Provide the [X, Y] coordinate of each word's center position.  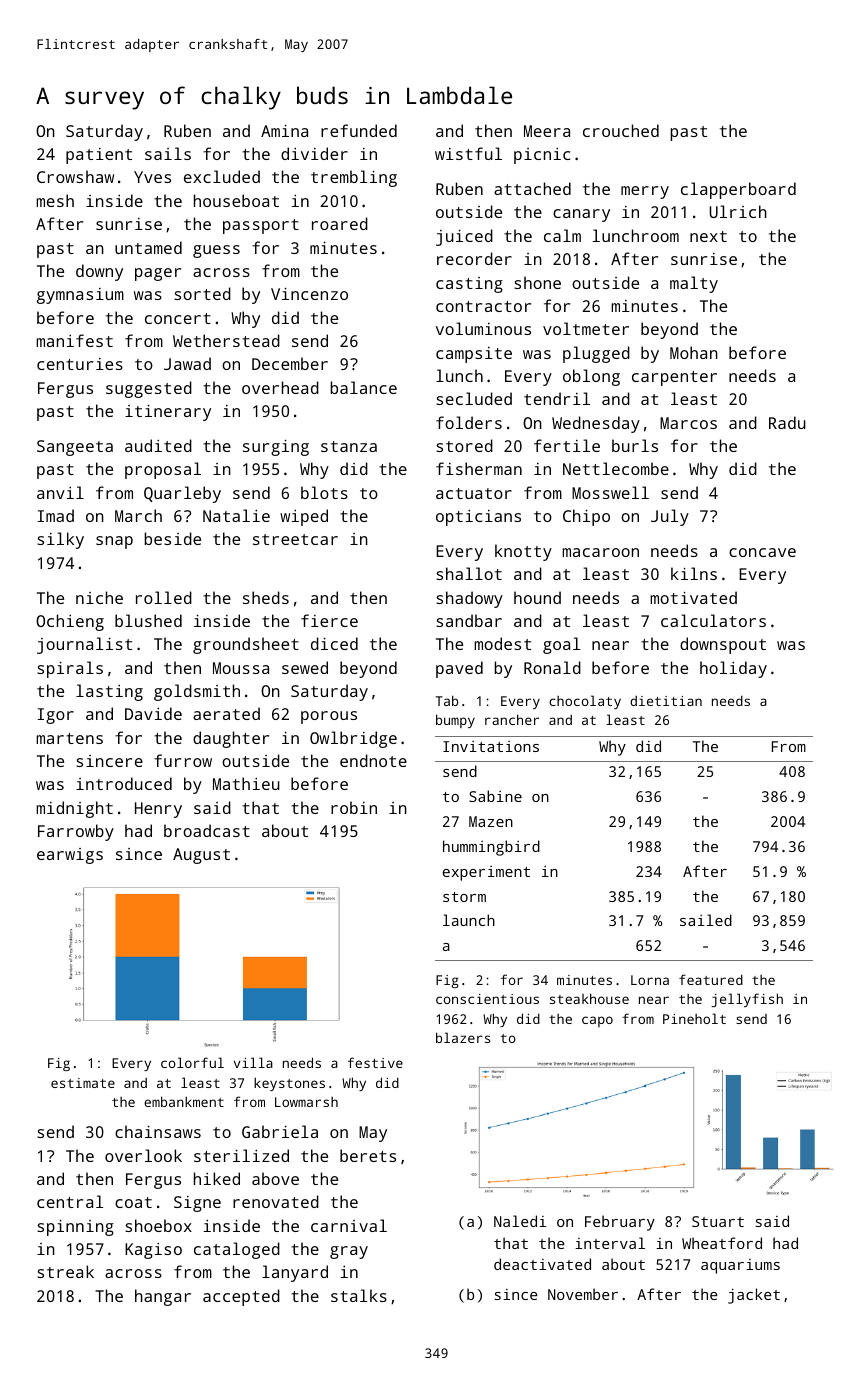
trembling [354, 178]
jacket [754, 1296]
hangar [163, 1297]
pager [158, 274]
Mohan [694, 352]
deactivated [542, 1264]
